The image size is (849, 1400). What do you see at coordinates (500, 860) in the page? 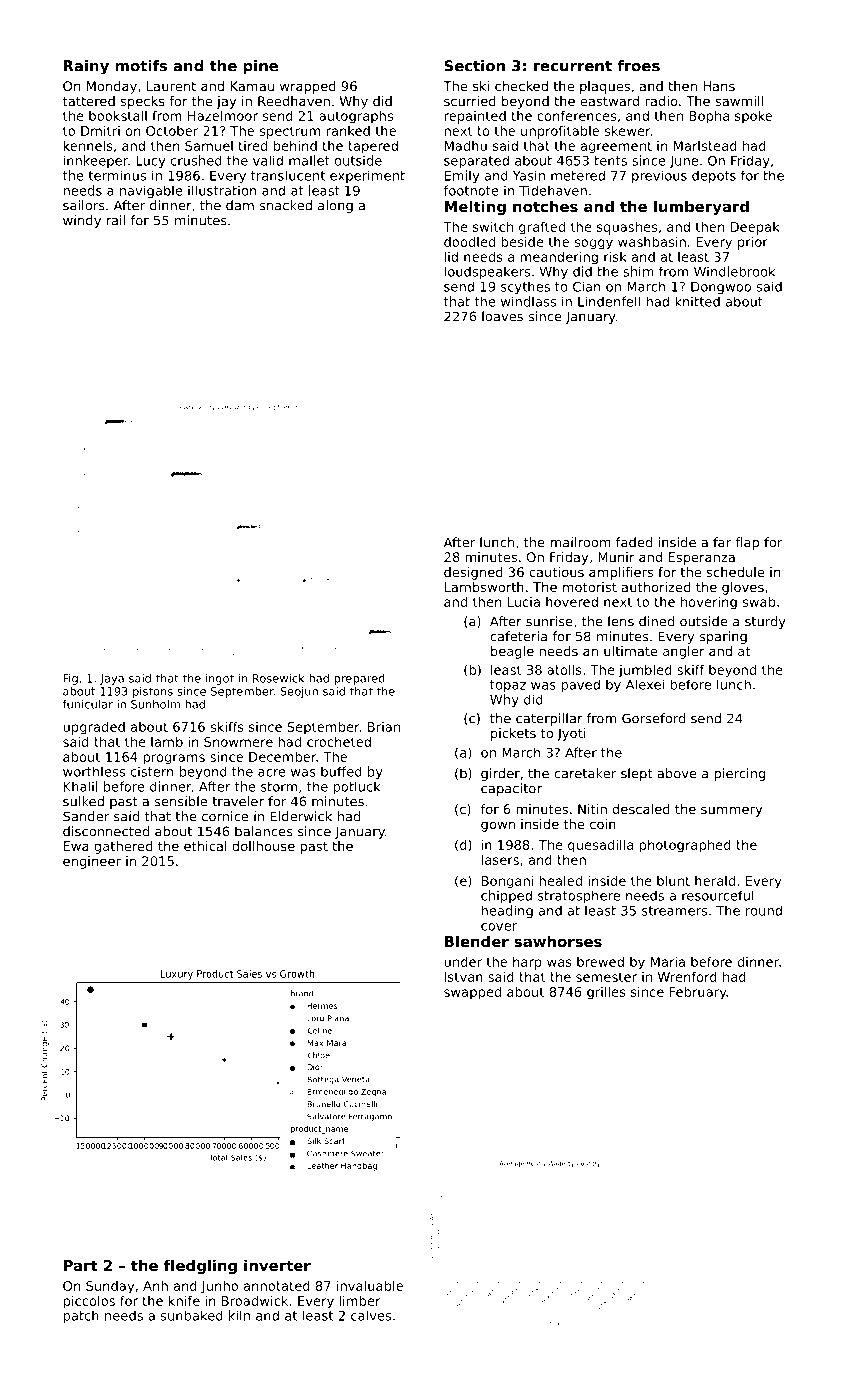
I see `lasers` at bounding box center [500, 860].
